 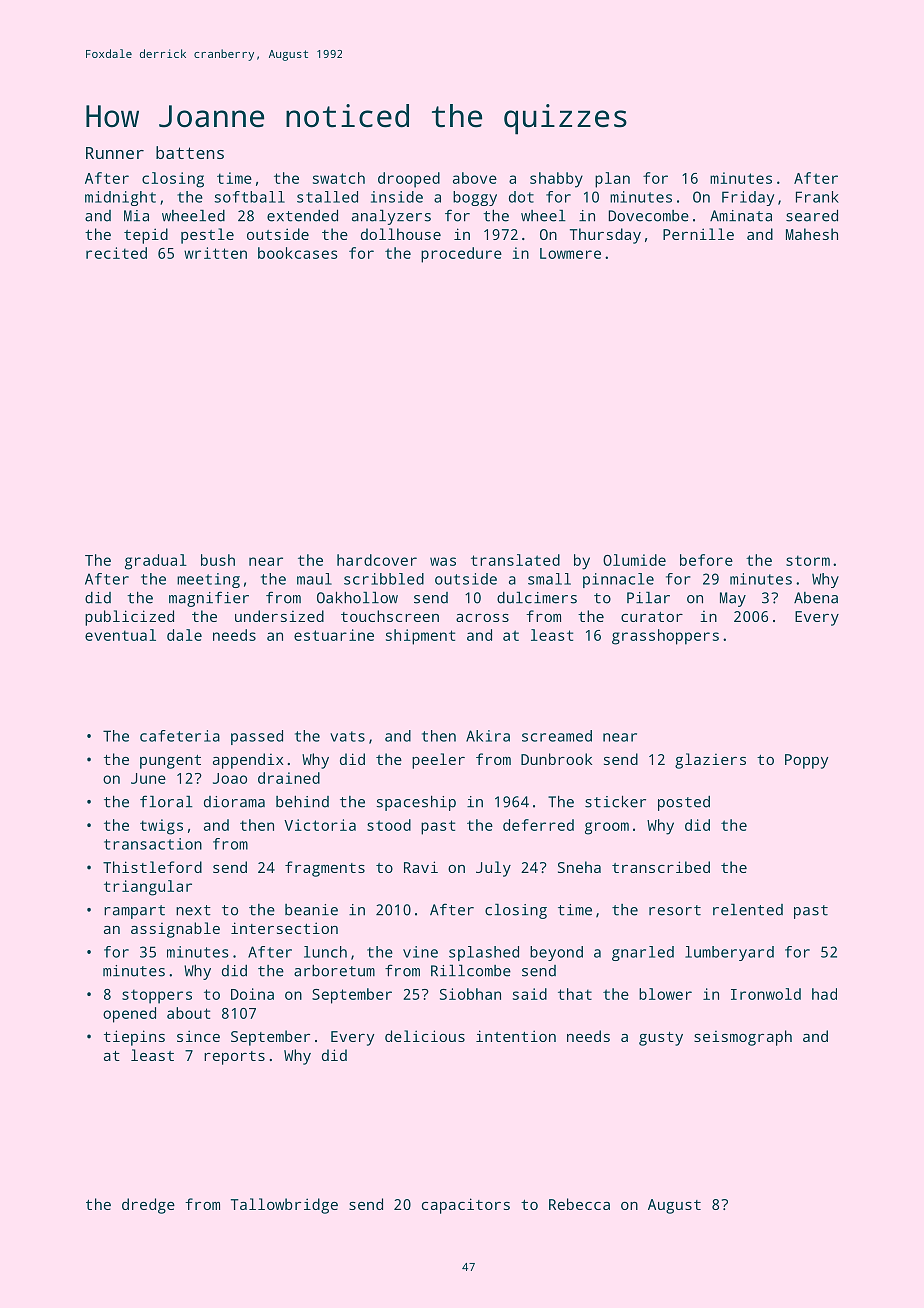 What do you see at coordinates (675, 910) in the screenshot?
I see `resort` at bounding box center [675, 910].
